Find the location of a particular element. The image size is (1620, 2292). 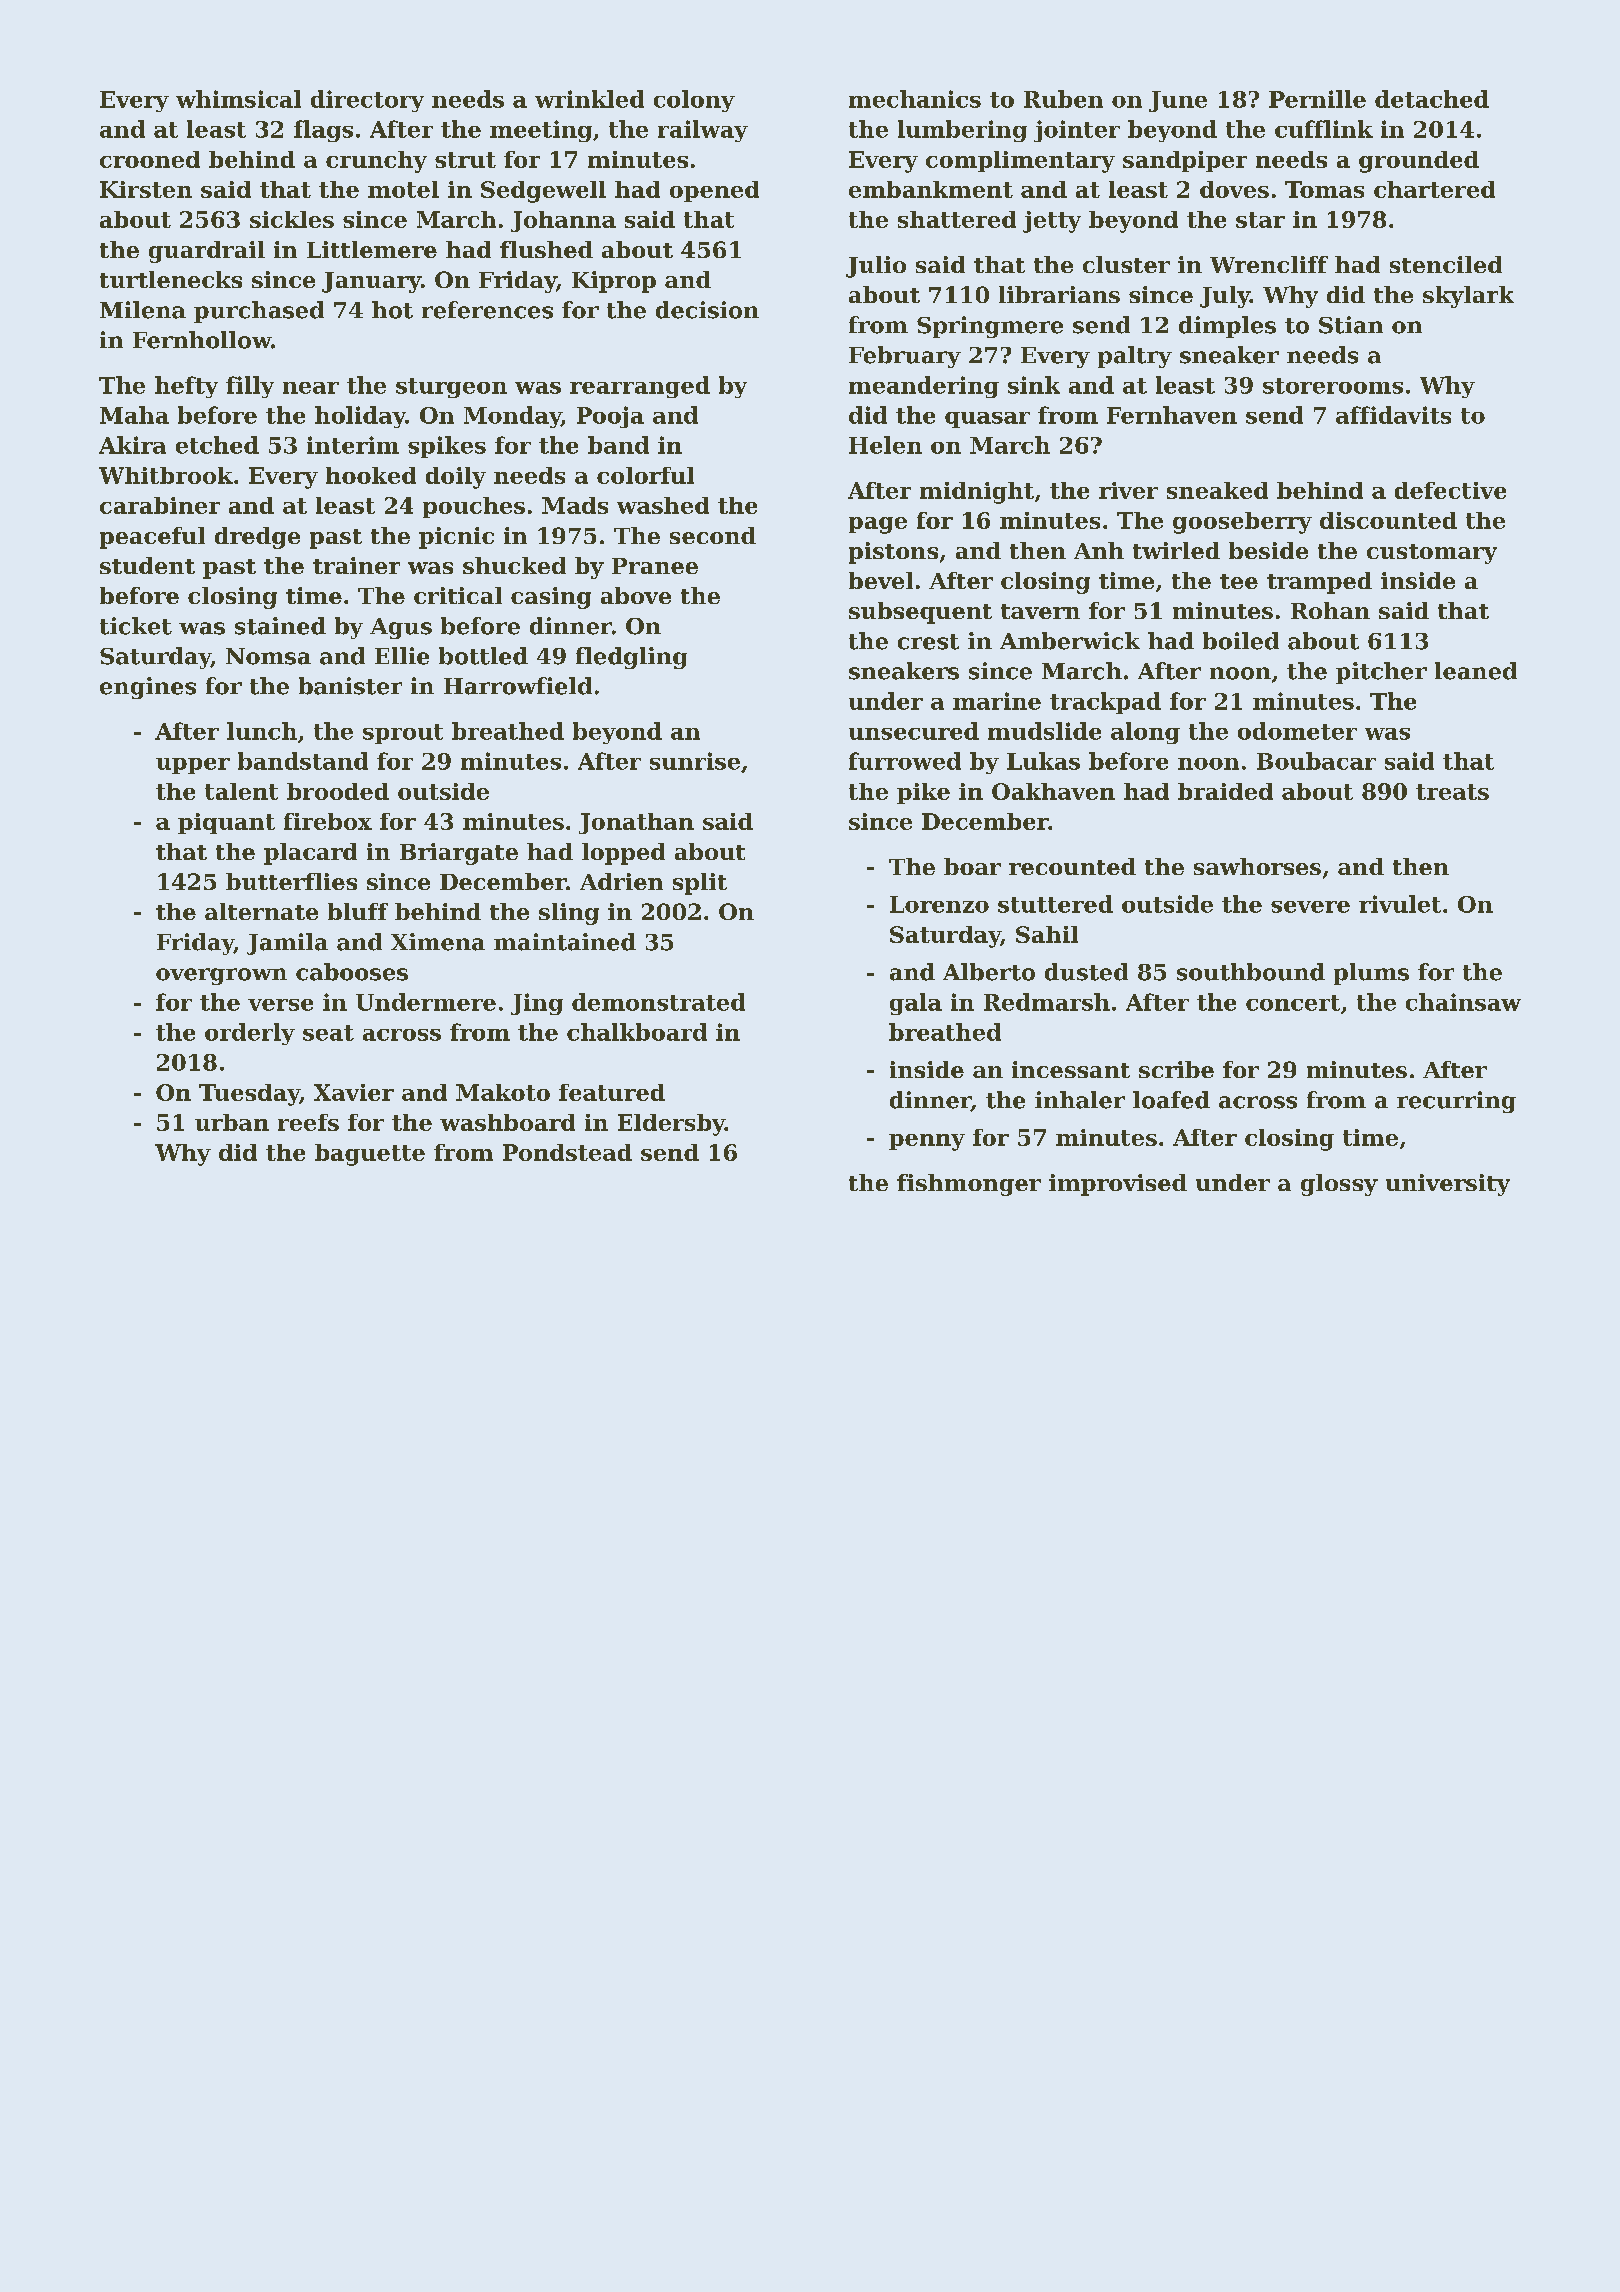

defective is located at coordinates (1450, 490).
